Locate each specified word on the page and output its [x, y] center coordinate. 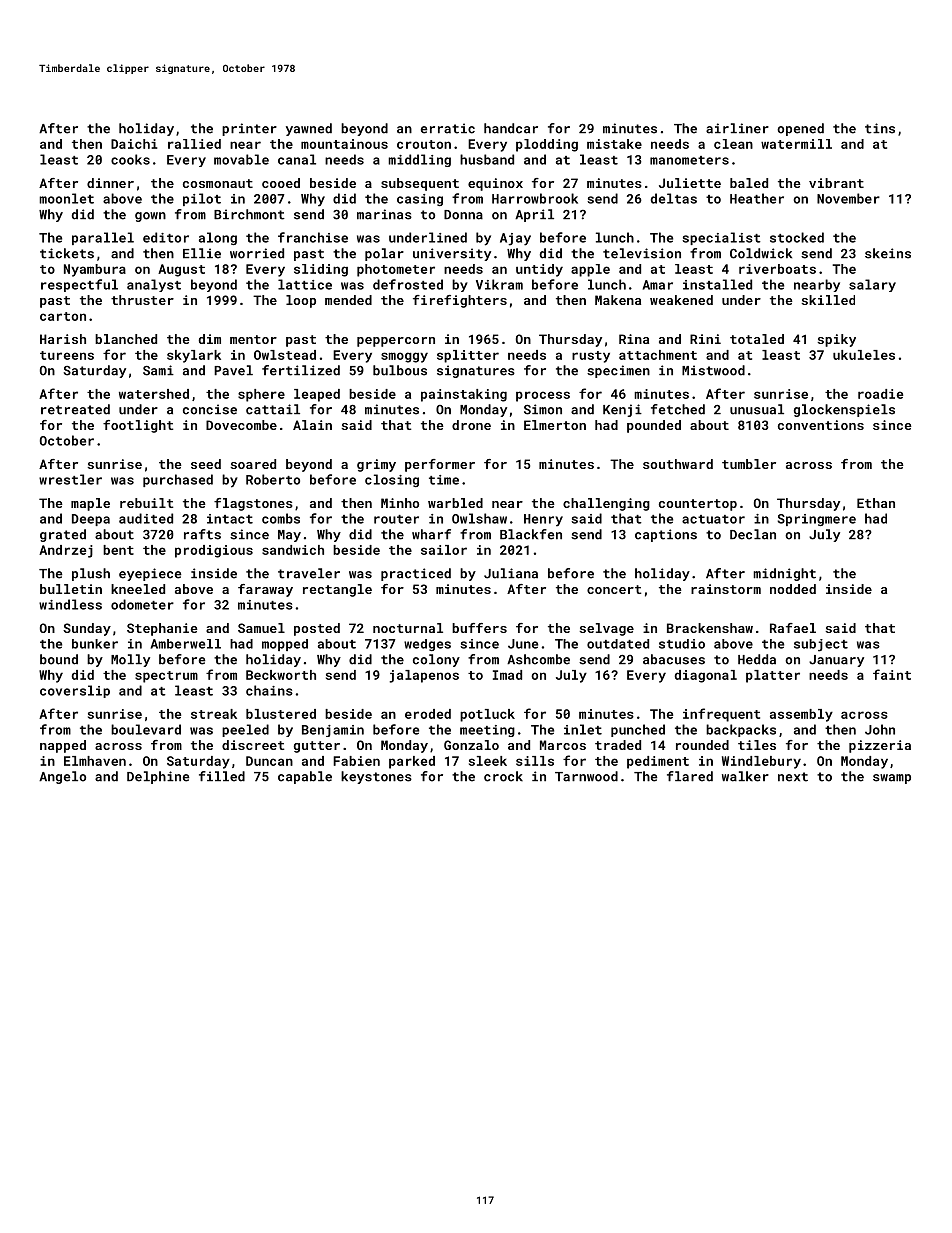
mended [348, 300]
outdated [618, 644]
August [181, 270]
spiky [836, 340]
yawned [309, 129]
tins [880, 128]
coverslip [75, 691]
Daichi [134, 144]
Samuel [261, 628]
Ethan [876, 503]
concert [614, 589]
